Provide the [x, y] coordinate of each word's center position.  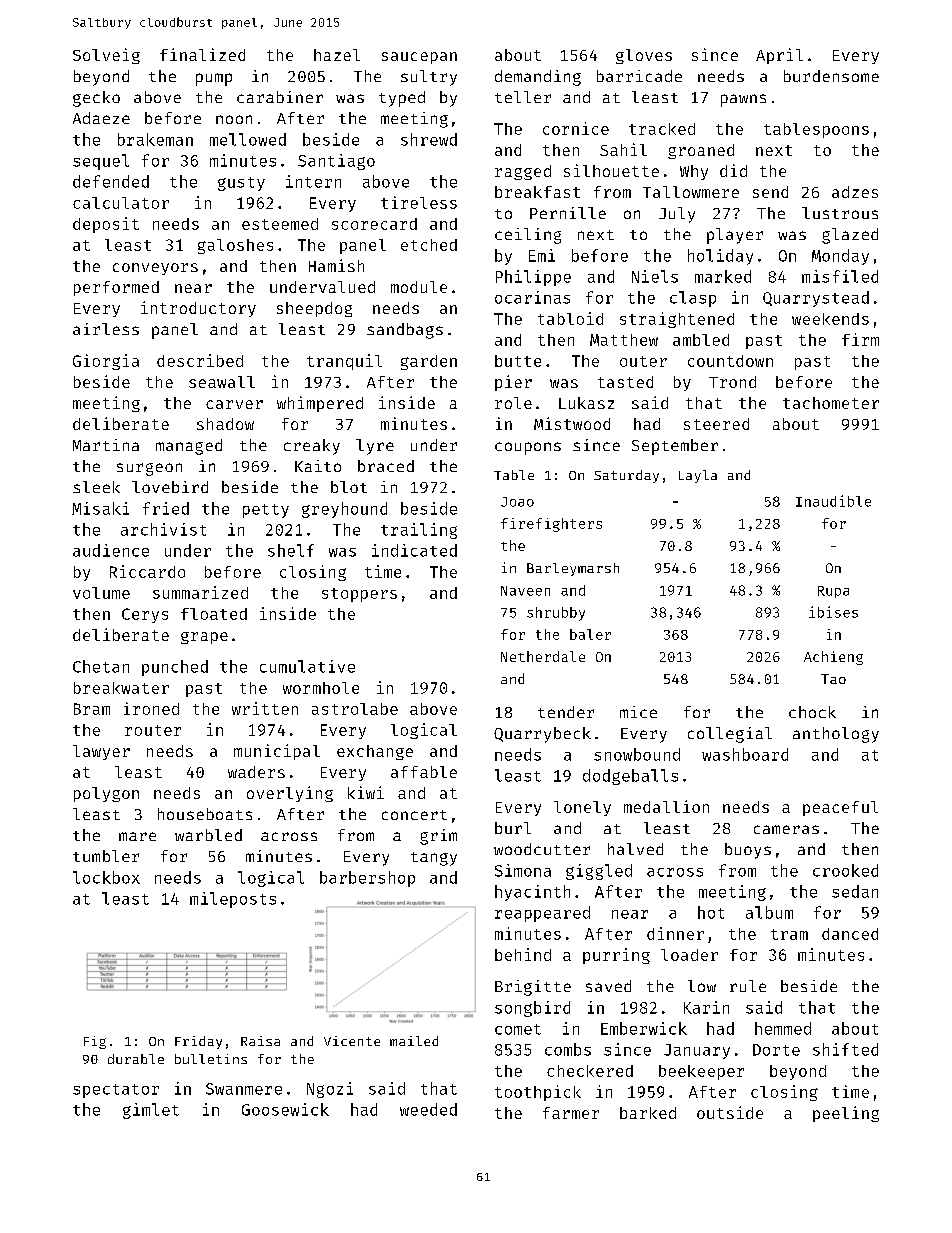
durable [136, 1059]
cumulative [307, 666]
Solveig [106, 56]
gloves [644, 56]
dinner [675, 933]
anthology [836, 735]
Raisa [260, 1041]
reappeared [542, 914]
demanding [538, 78]
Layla [698, 476]
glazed [850, 236]
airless [106, 329]
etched [429, 245]
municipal [277, 752]
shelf [291, 550]
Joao [517, 502]
